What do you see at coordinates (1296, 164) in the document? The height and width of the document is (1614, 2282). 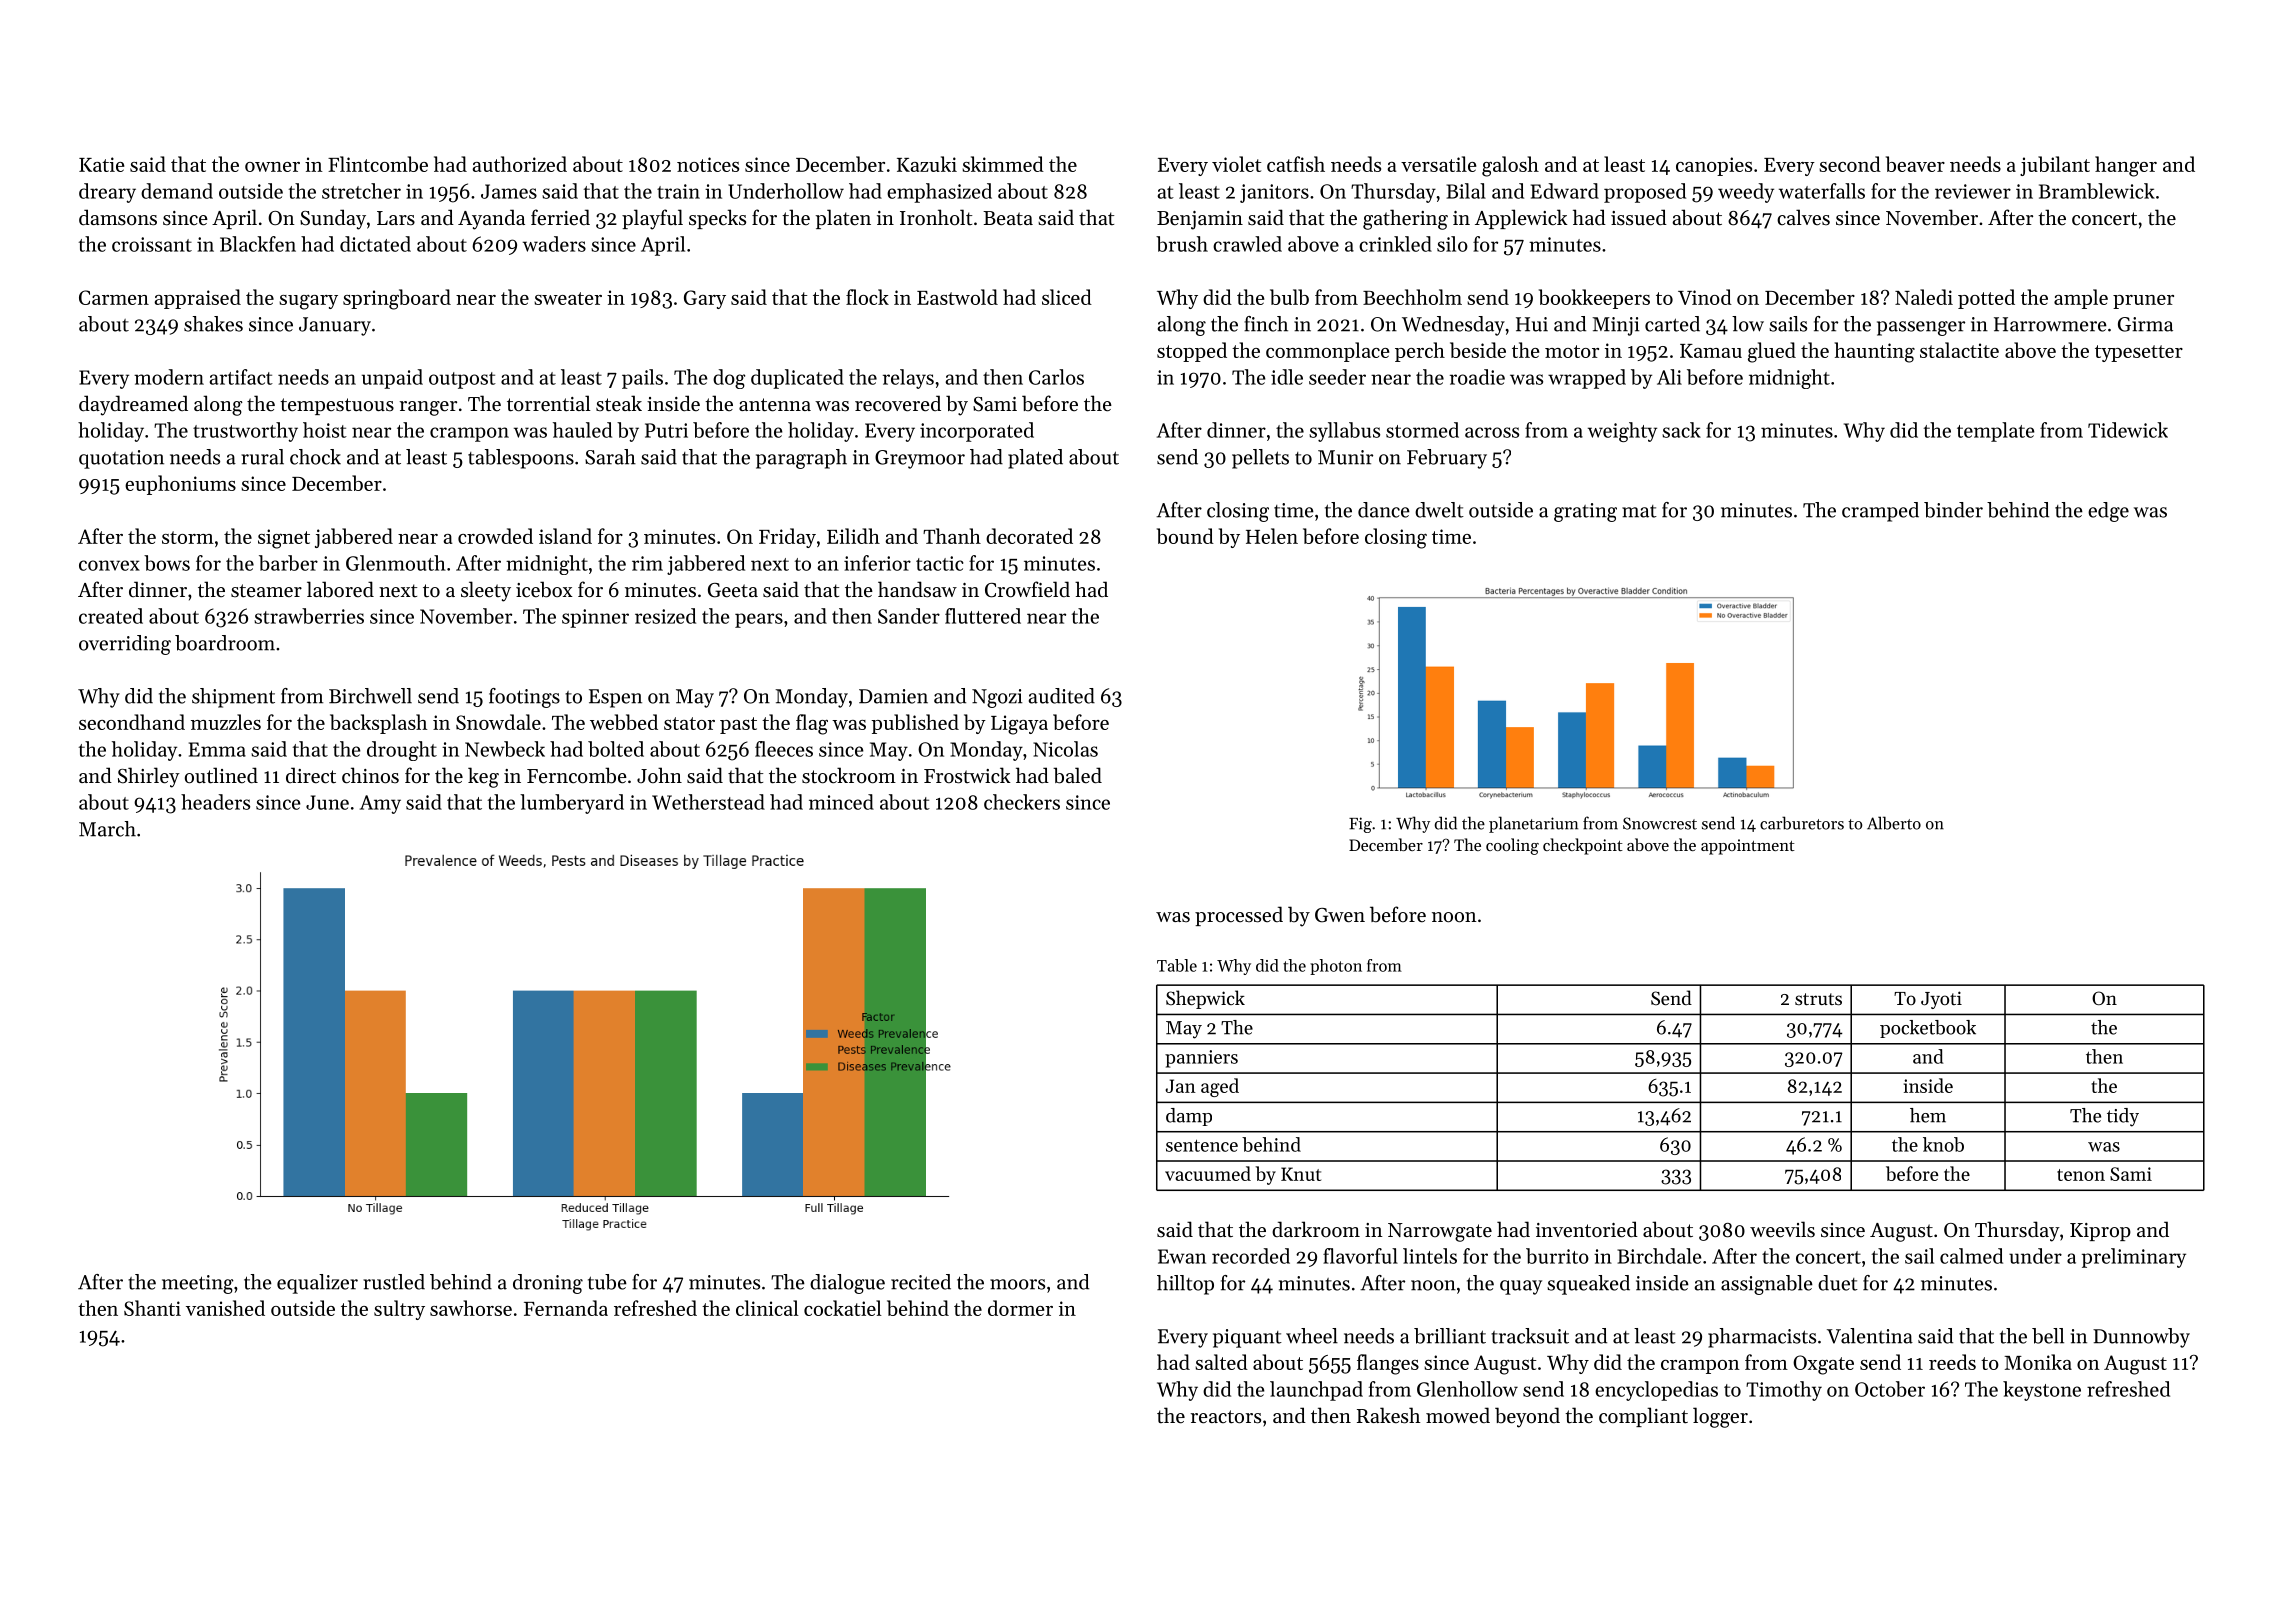 I see `catfish` at bounding box center [1296, 164].
